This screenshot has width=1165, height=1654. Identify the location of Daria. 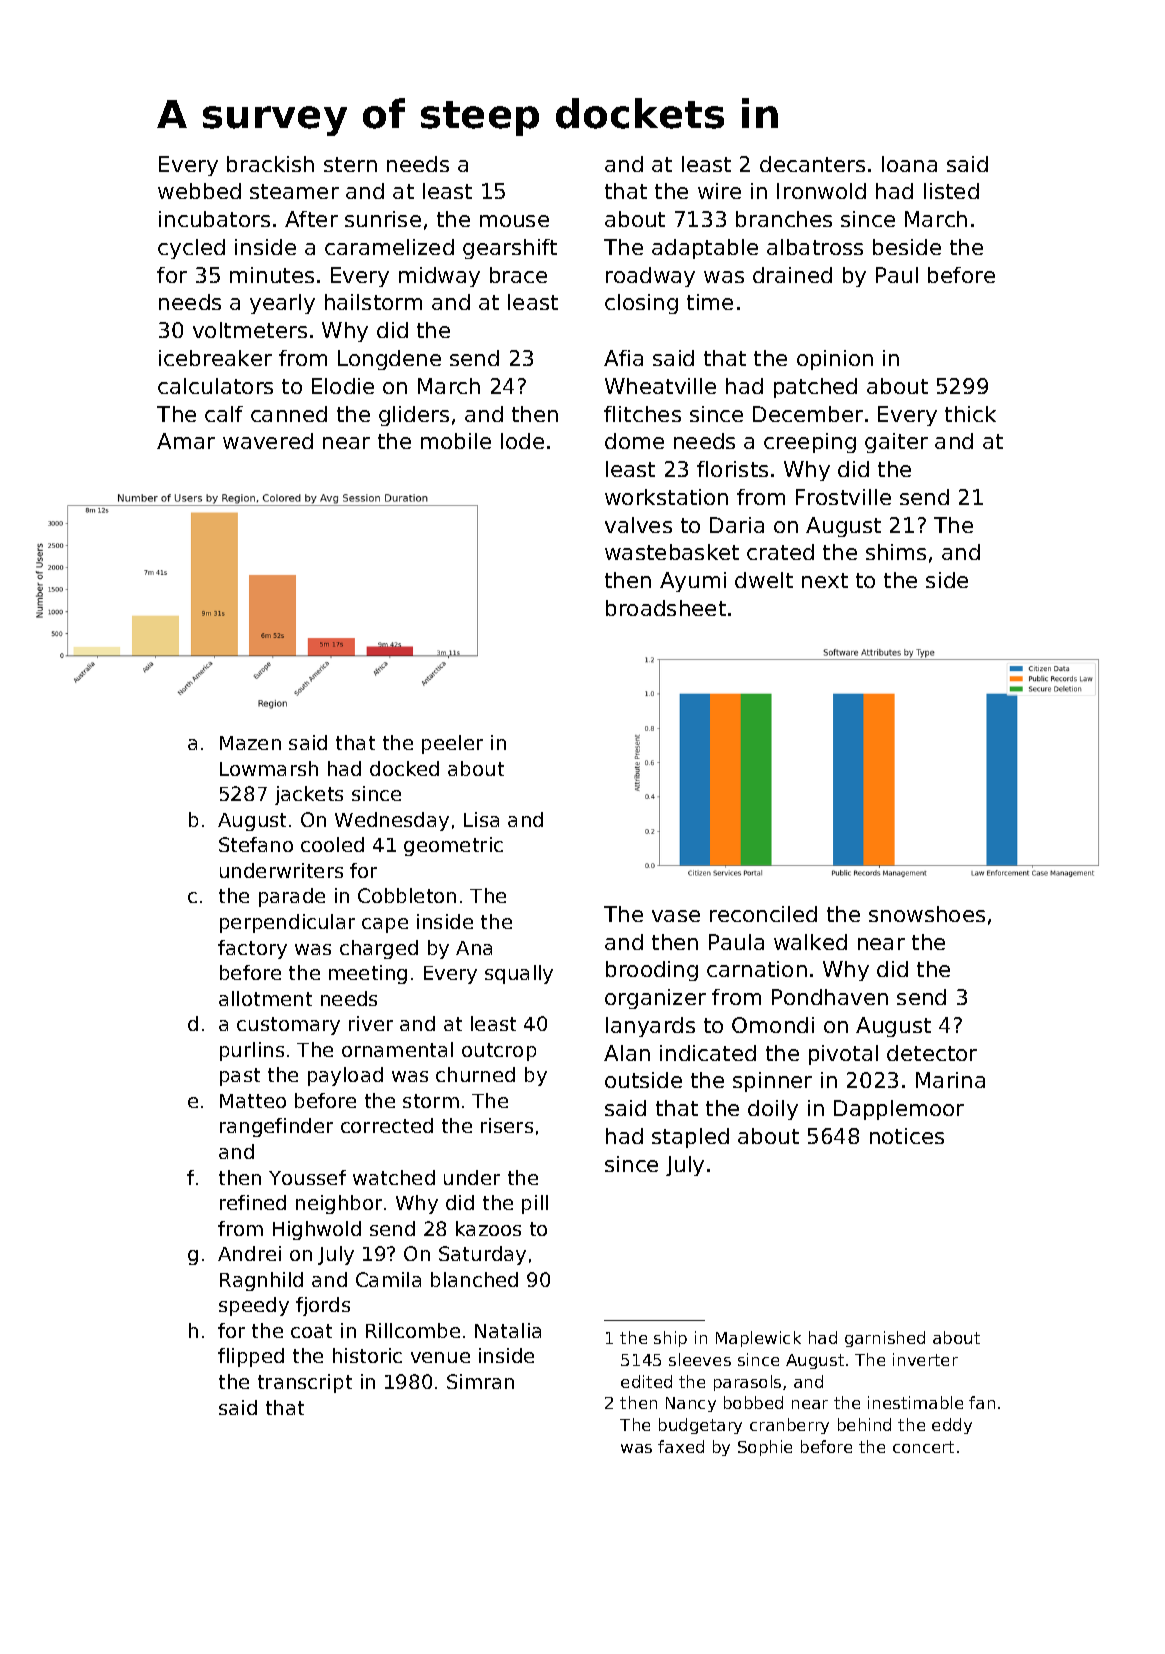
(737, 525).
